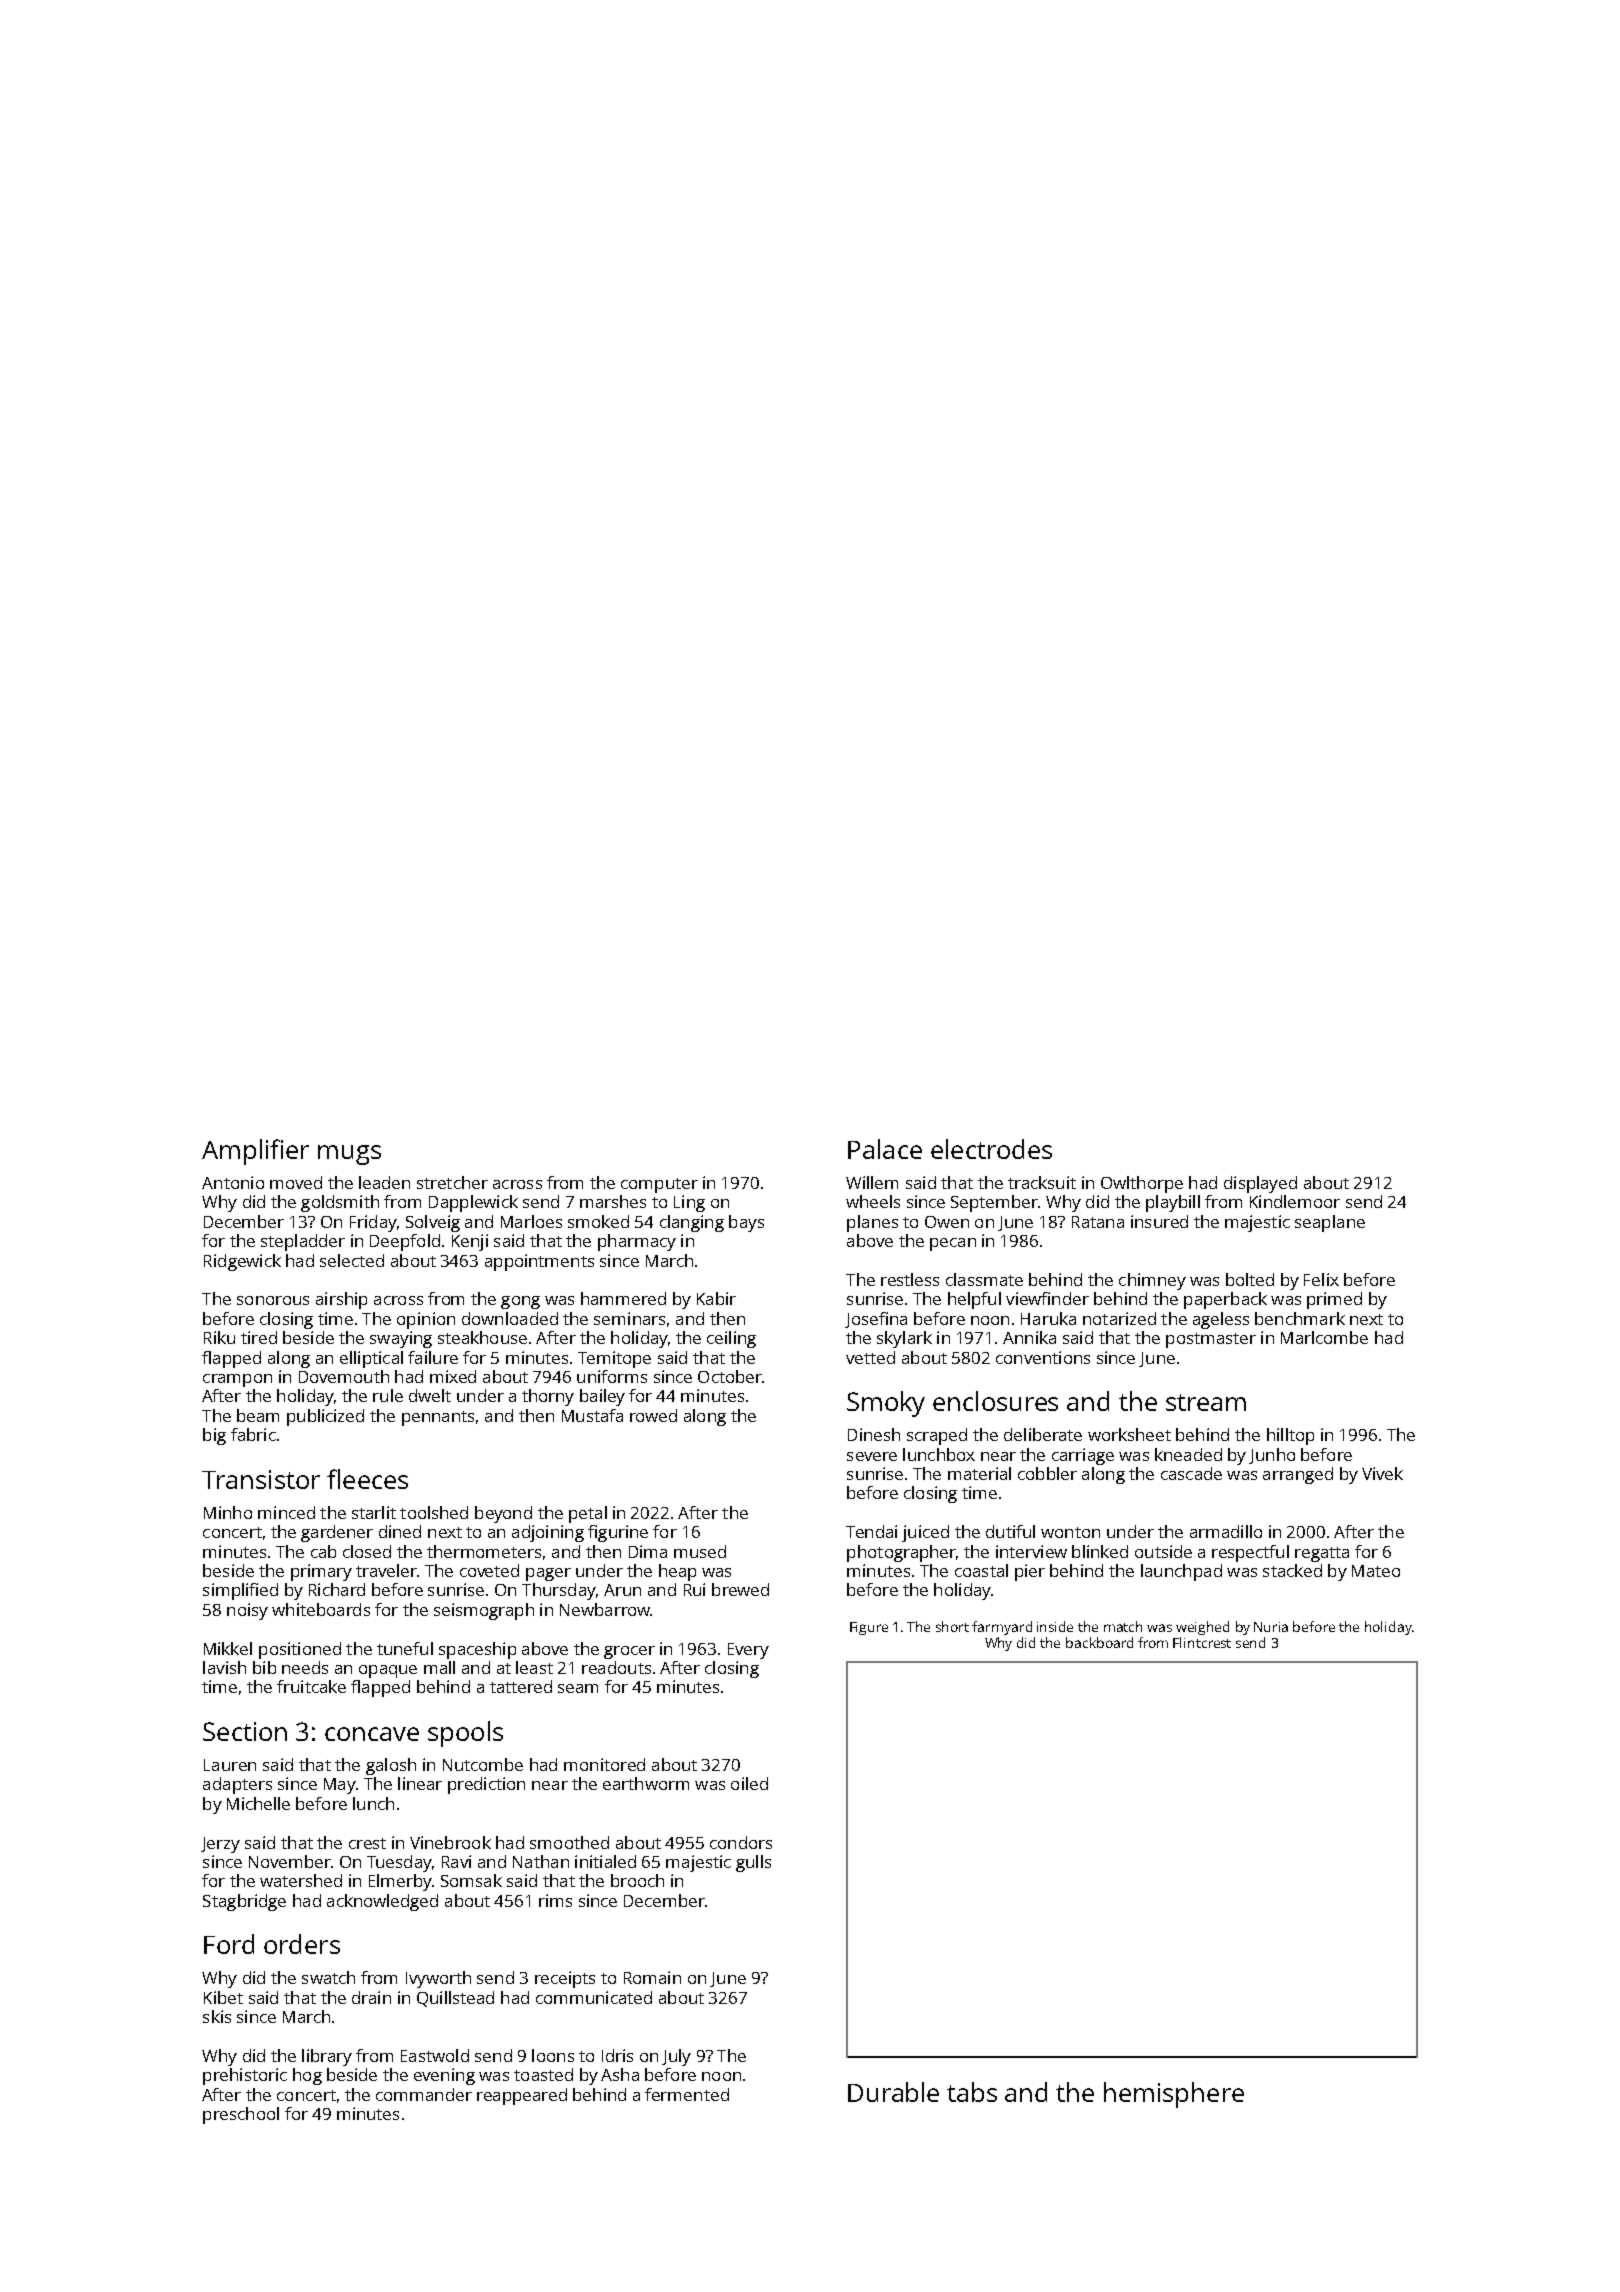 Image resolution: width=1620 pixels, height=2292 pixels. I want to click on planes, so click(872, 1223).
